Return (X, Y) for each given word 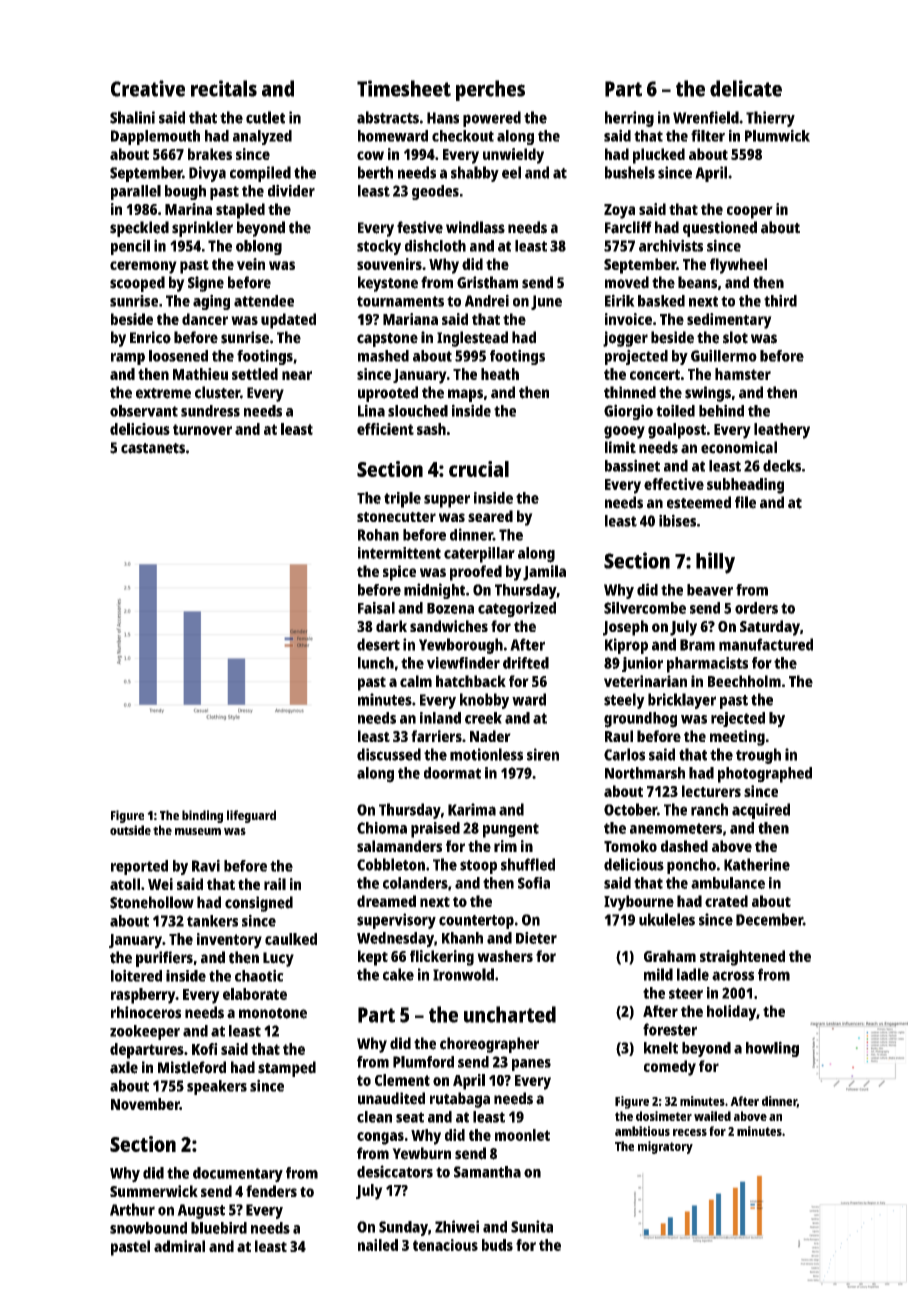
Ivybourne (639, 903)
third (780, 300)
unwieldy (513, 156)
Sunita (532, 1226)
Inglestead (472, 339)
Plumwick (777, 135)
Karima (472, 809)
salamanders (399, 846)
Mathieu (200, 374)
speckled (139, 229)
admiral (179, 1246)
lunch (376, 663)
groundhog (640, 720)
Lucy (278, 959)
